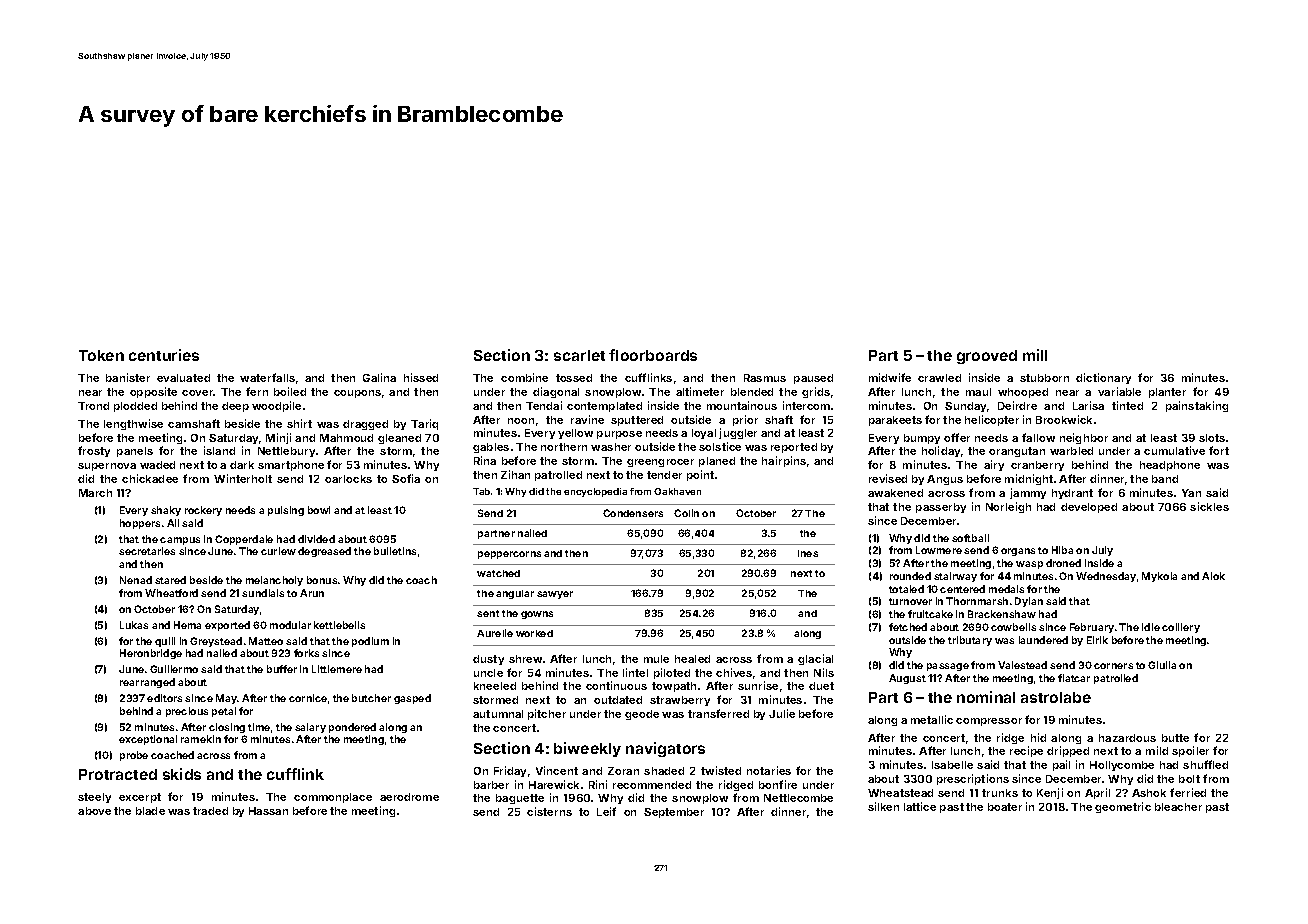 The width and height of the screenshot is (1308, 924). I want to click on skids, so click(182, 774).
